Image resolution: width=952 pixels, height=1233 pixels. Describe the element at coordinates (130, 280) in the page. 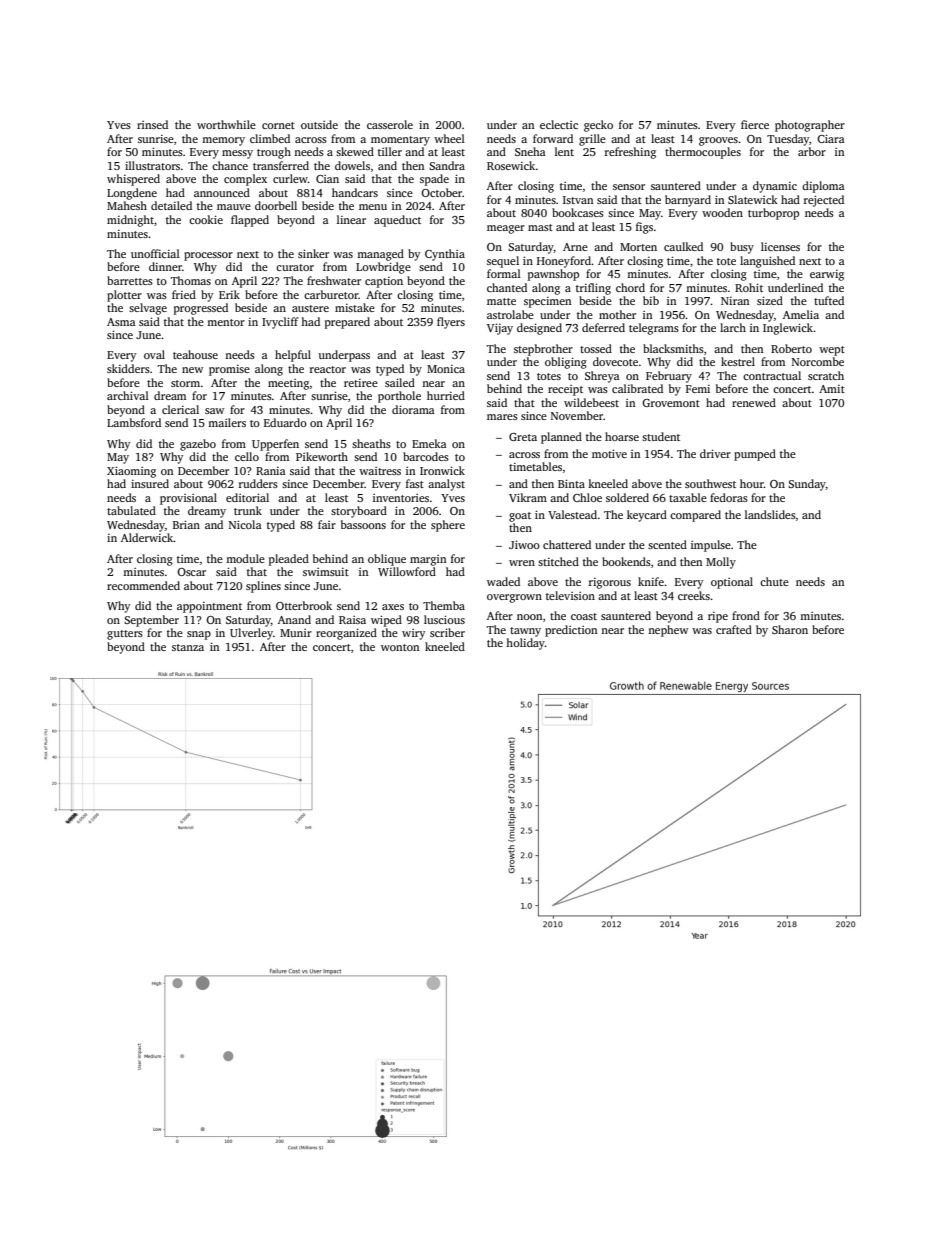

I see `barrettes` at that location.
